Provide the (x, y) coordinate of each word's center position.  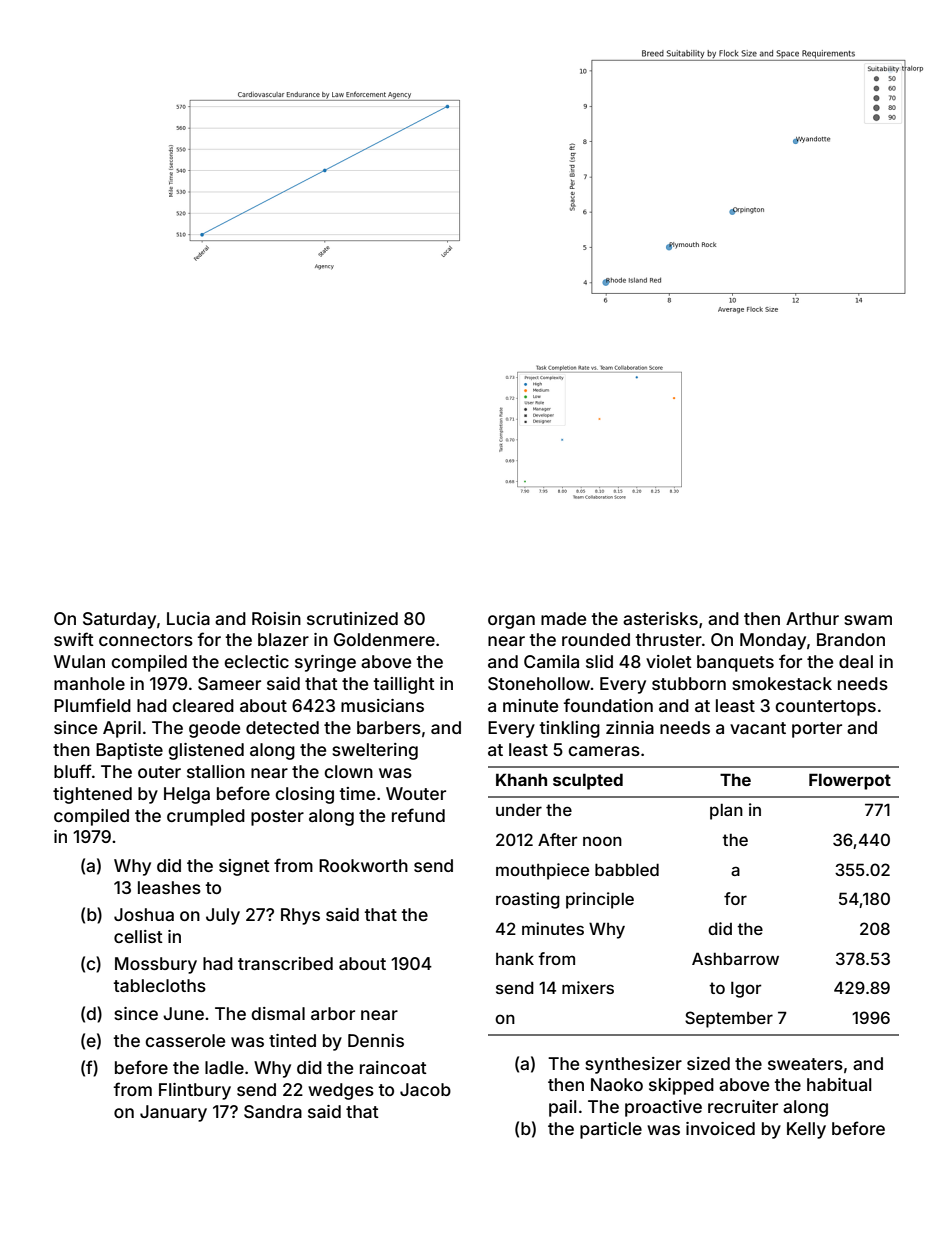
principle (600, 900)
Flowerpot (850, 781)
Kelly (806, 1130)
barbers (389, 727)
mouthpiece (542, 871)
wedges (341, 1091)
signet (244, 867)
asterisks (660, 618)
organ (511, 622)
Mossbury (156, 965)
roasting (528, 900)
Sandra (273, 1111)
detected (282, 727)
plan (726, 812)
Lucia (188, 618)
